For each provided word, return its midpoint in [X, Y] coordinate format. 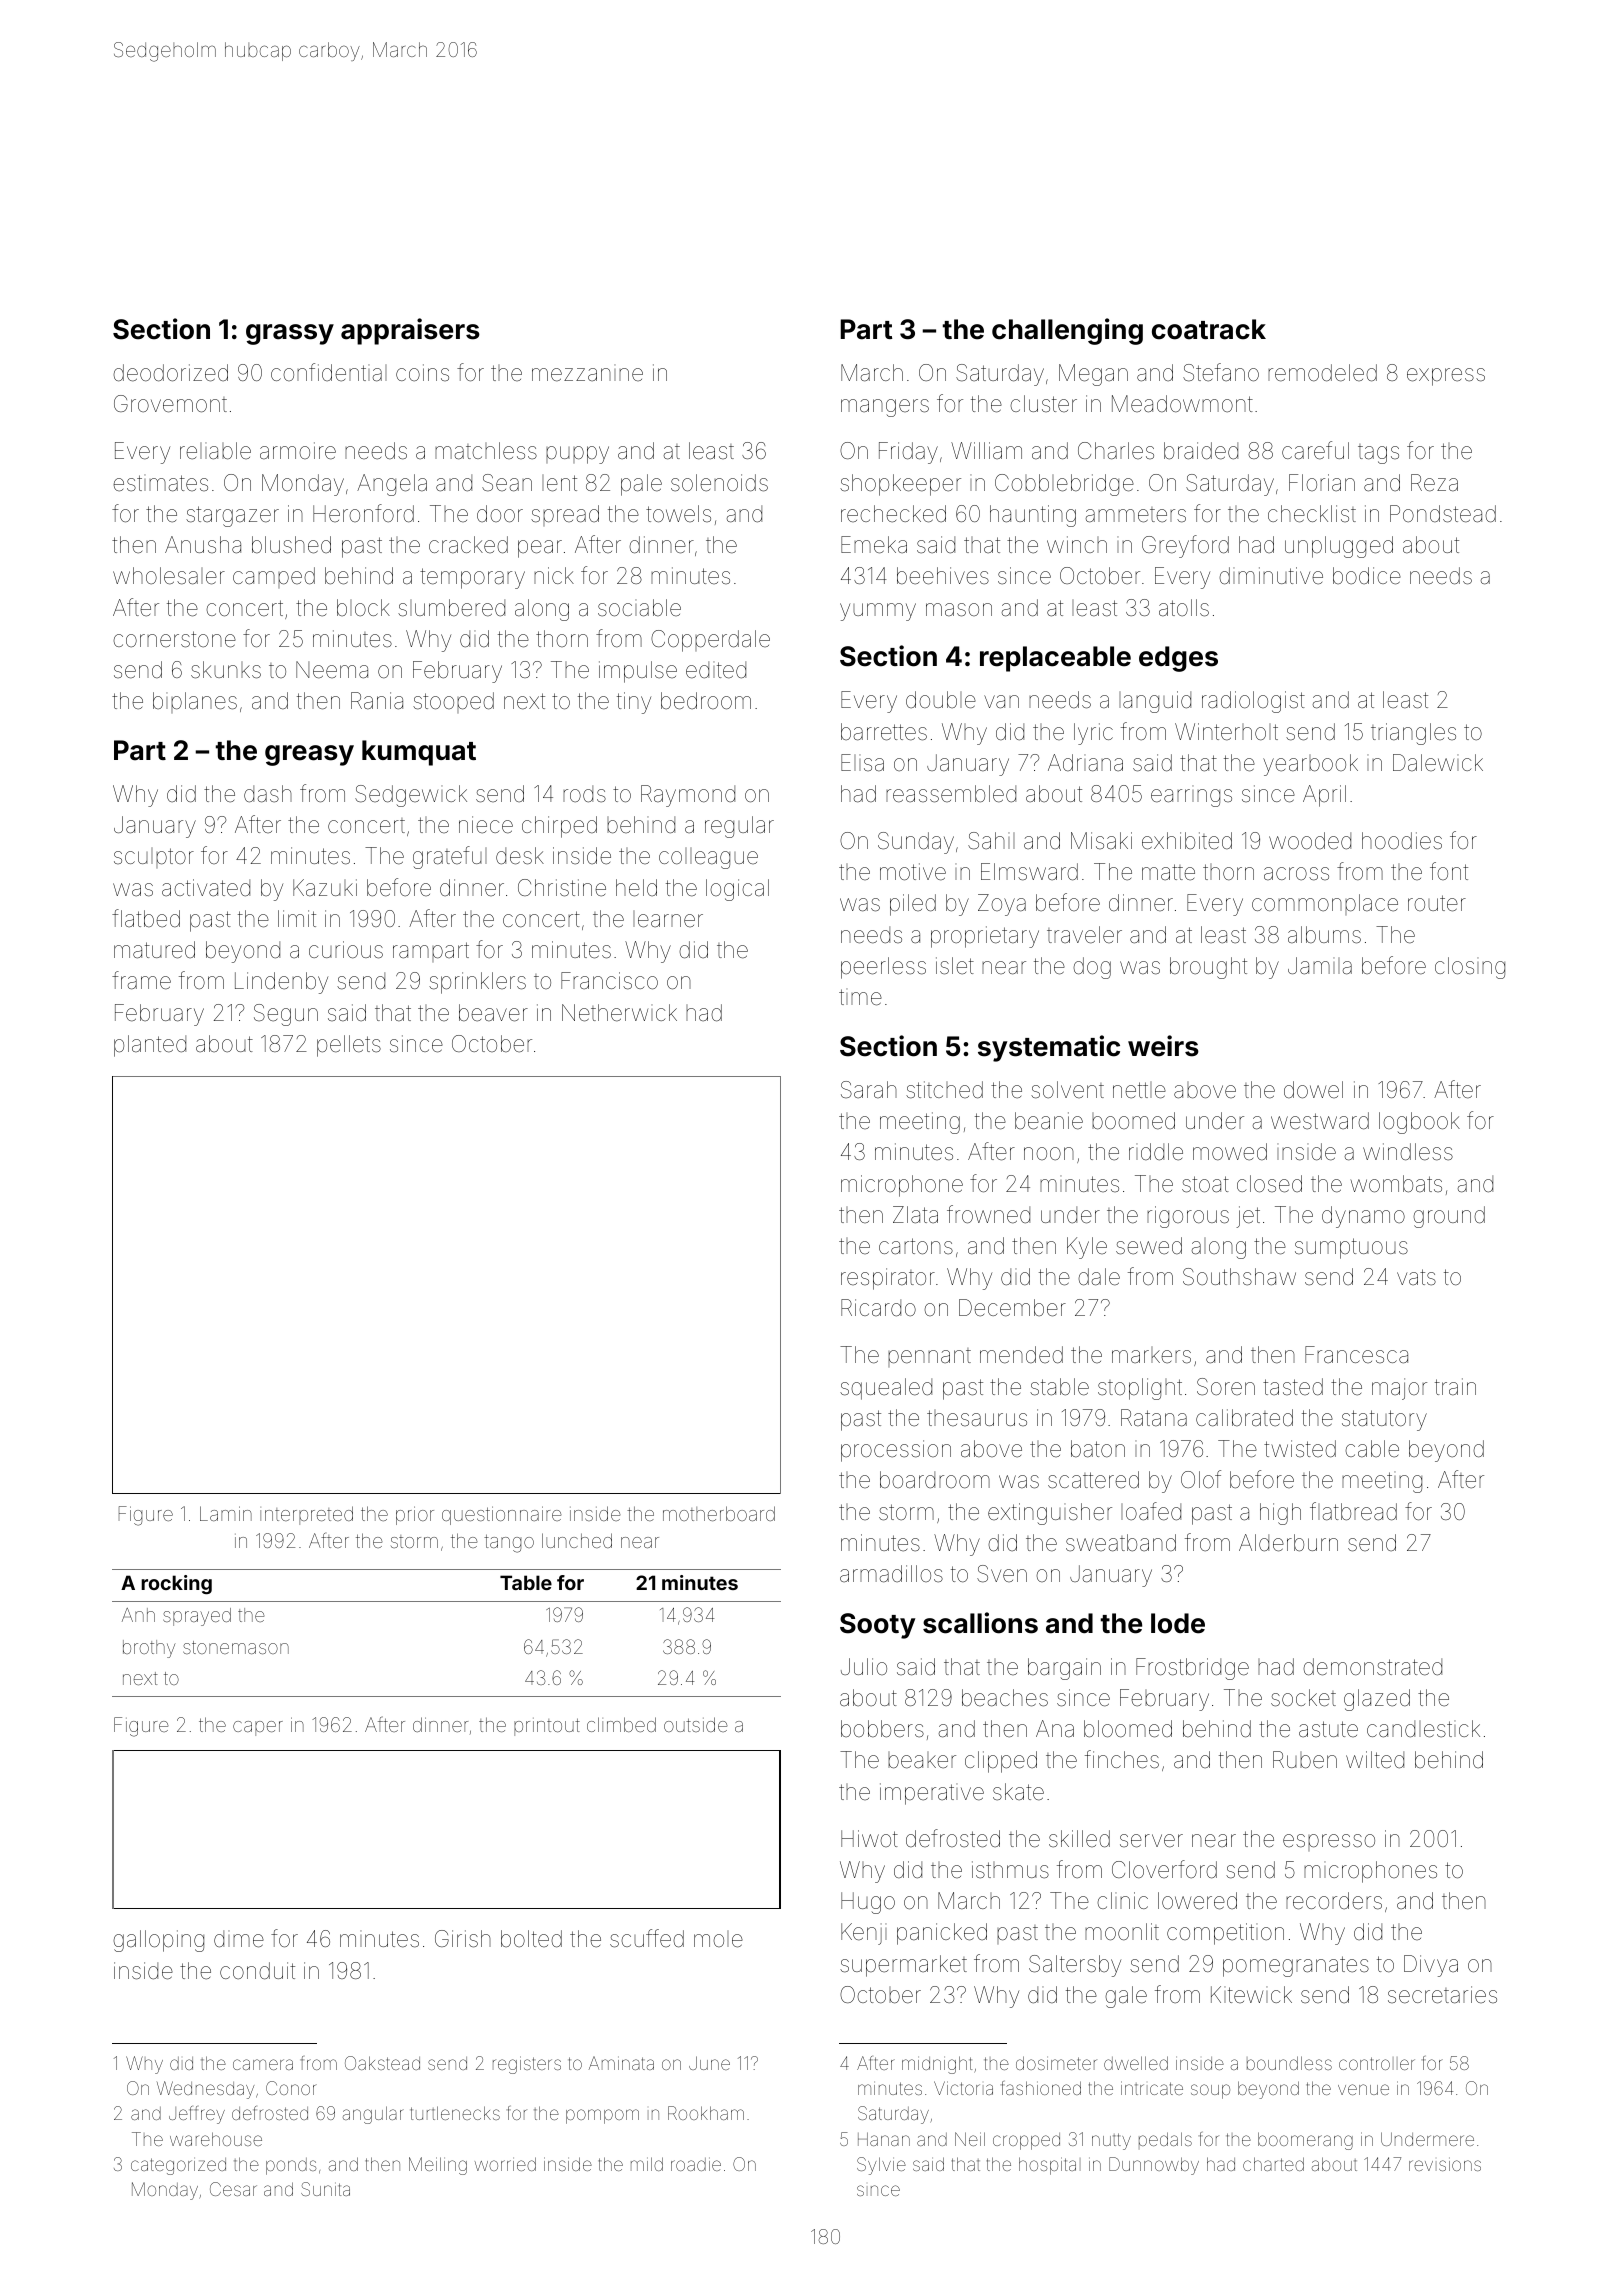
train [1455, 1386]
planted [150, 1046]
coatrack [1209, 329]
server [1151, 1841]
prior [415, 1515]
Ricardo [878, 1308]
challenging [1067, 331]
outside [696, 1724]
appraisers [410, 331]
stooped [453, 702]
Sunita [325, 2189]
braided [1201, 451]
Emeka [874, 545]
